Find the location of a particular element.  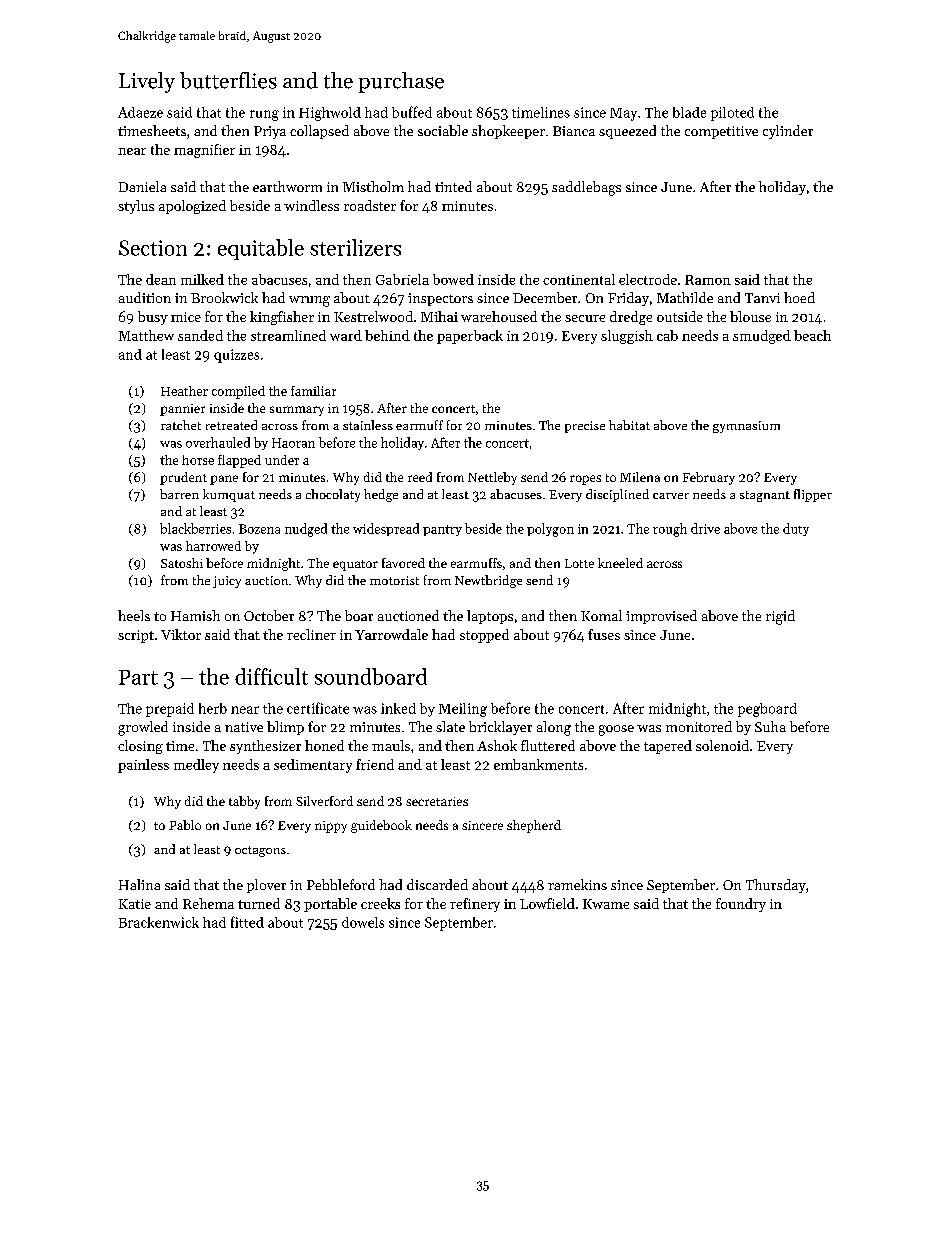

slate is located at coordinates (450, 726).
